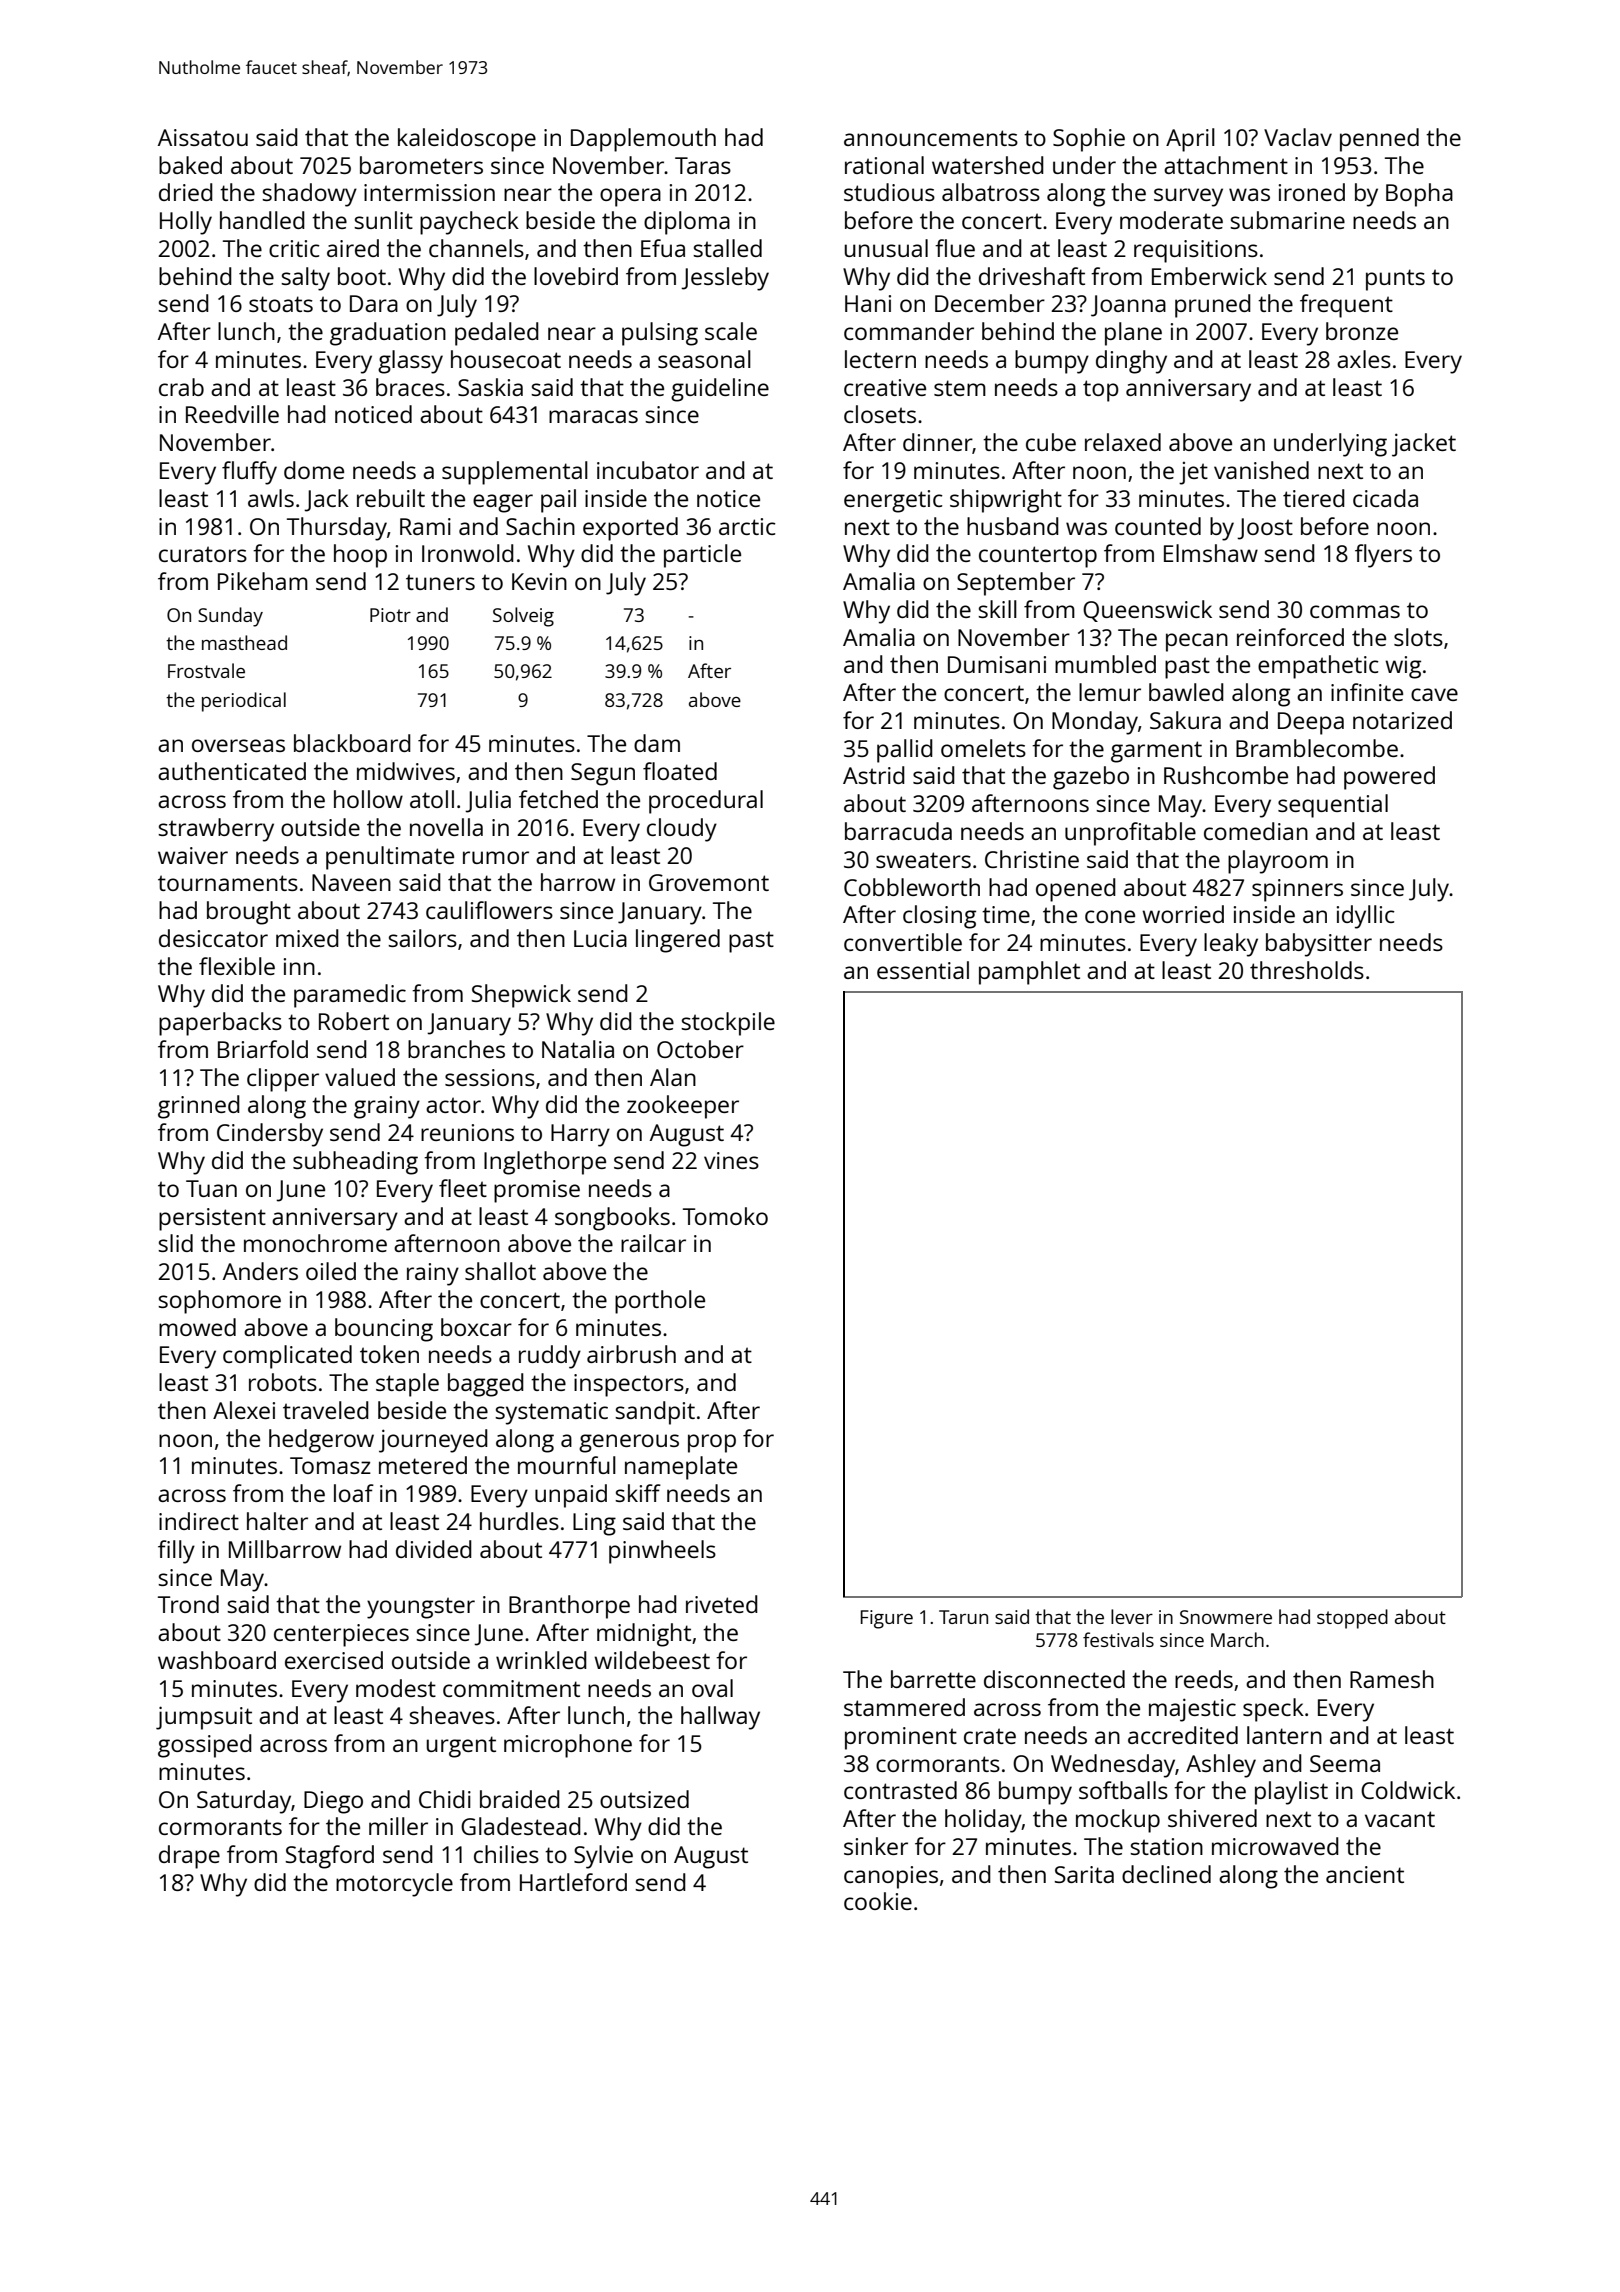 The height and width of the screenshot is (2292, 1620). What do you see at coordinates (643, 140) in the screenshot?
I see `Dapplemouth` at bounding box center [643, 140].
